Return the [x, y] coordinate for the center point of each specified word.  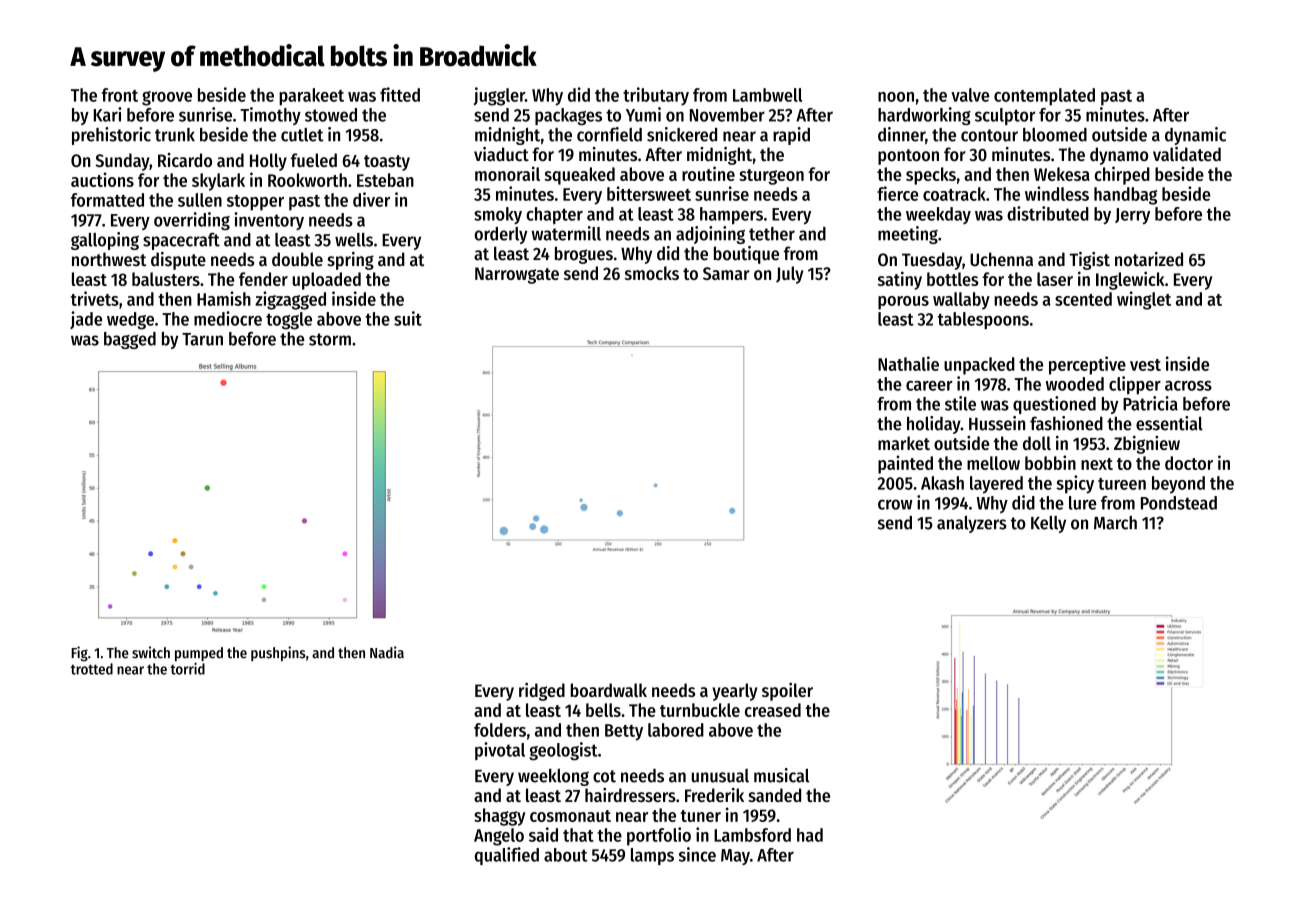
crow [895, 504]
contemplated [1044, 97]
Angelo [499, 837]
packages [568, 116]
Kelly [1048, 524]
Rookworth [307, 180]
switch [151, 652]
